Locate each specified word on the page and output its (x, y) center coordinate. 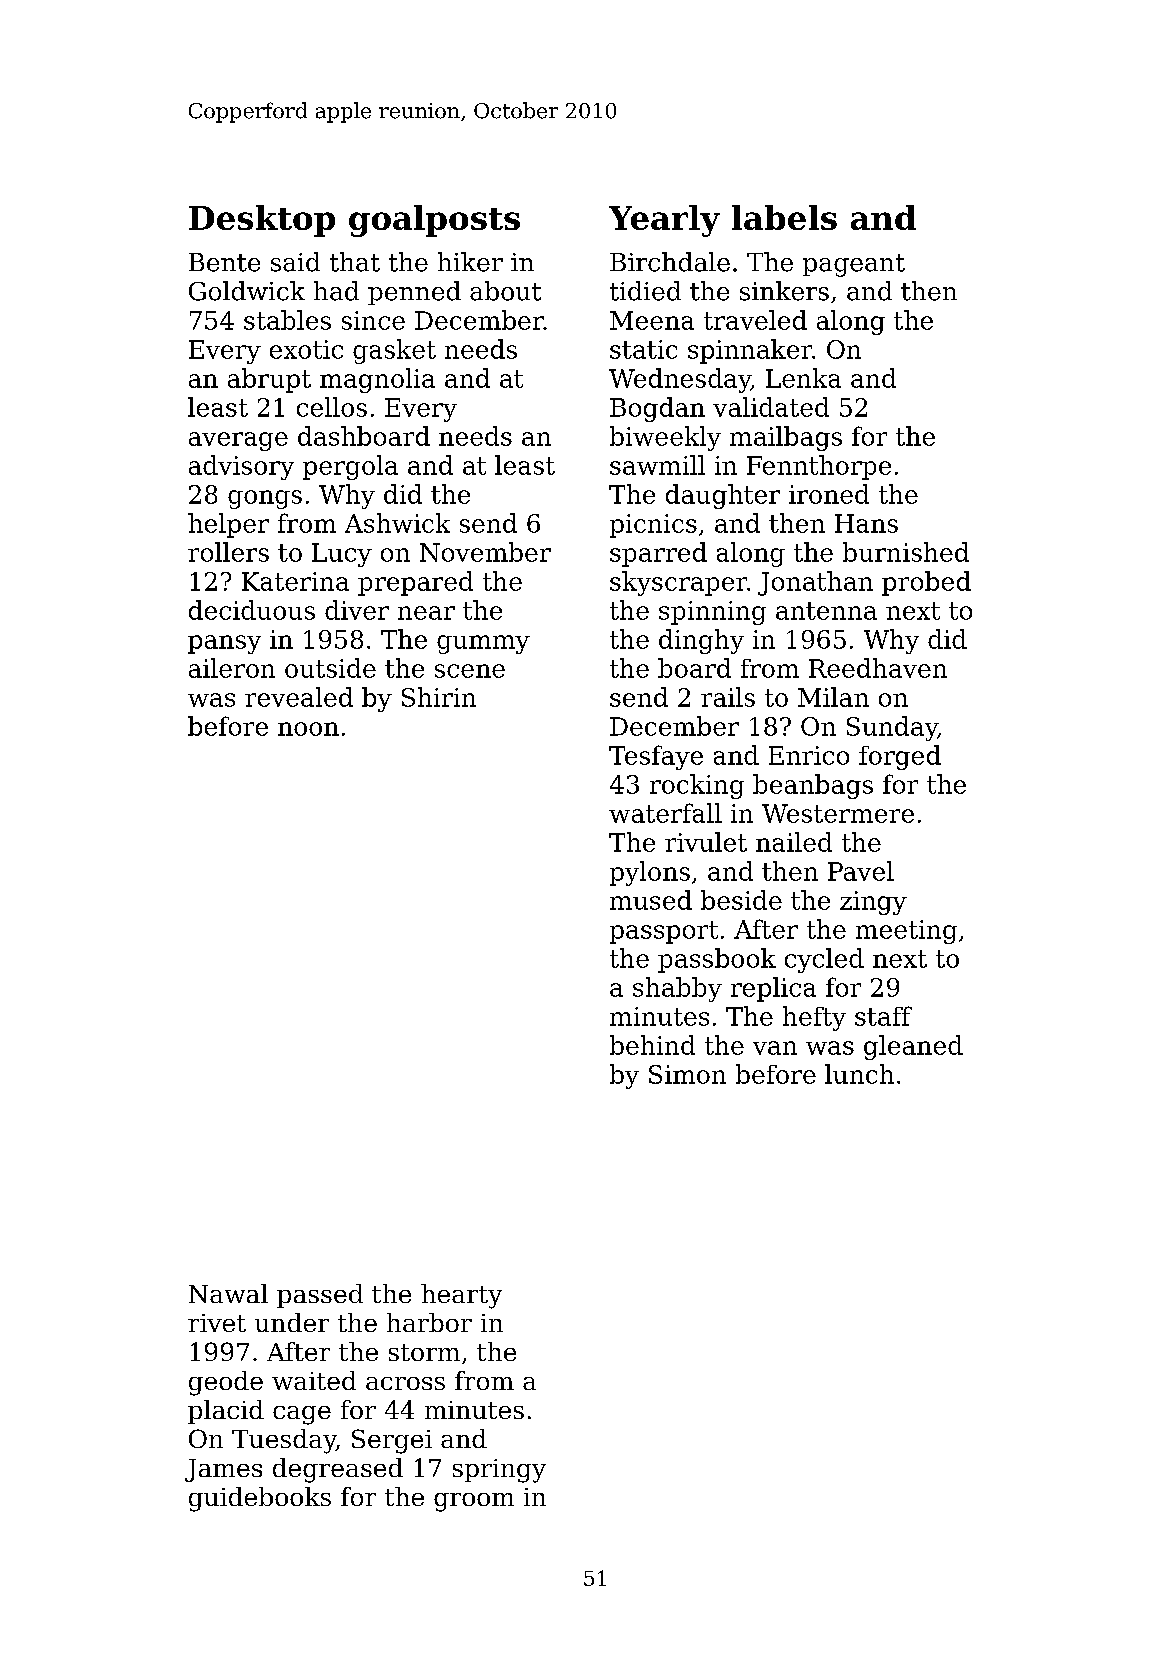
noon (308, 729)
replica (773, 989)
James (223, 1470)
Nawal (228, 1293)
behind (652, 1045)
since (373, 320)
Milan (833, 697)
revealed (299, 697)
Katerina (295, 581)
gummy (483, 644)
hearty (461, 1296)
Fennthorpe (819, 467)
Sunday (892, 728)
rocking (697, 786)
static (643, 349)
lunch (859, 1074)
